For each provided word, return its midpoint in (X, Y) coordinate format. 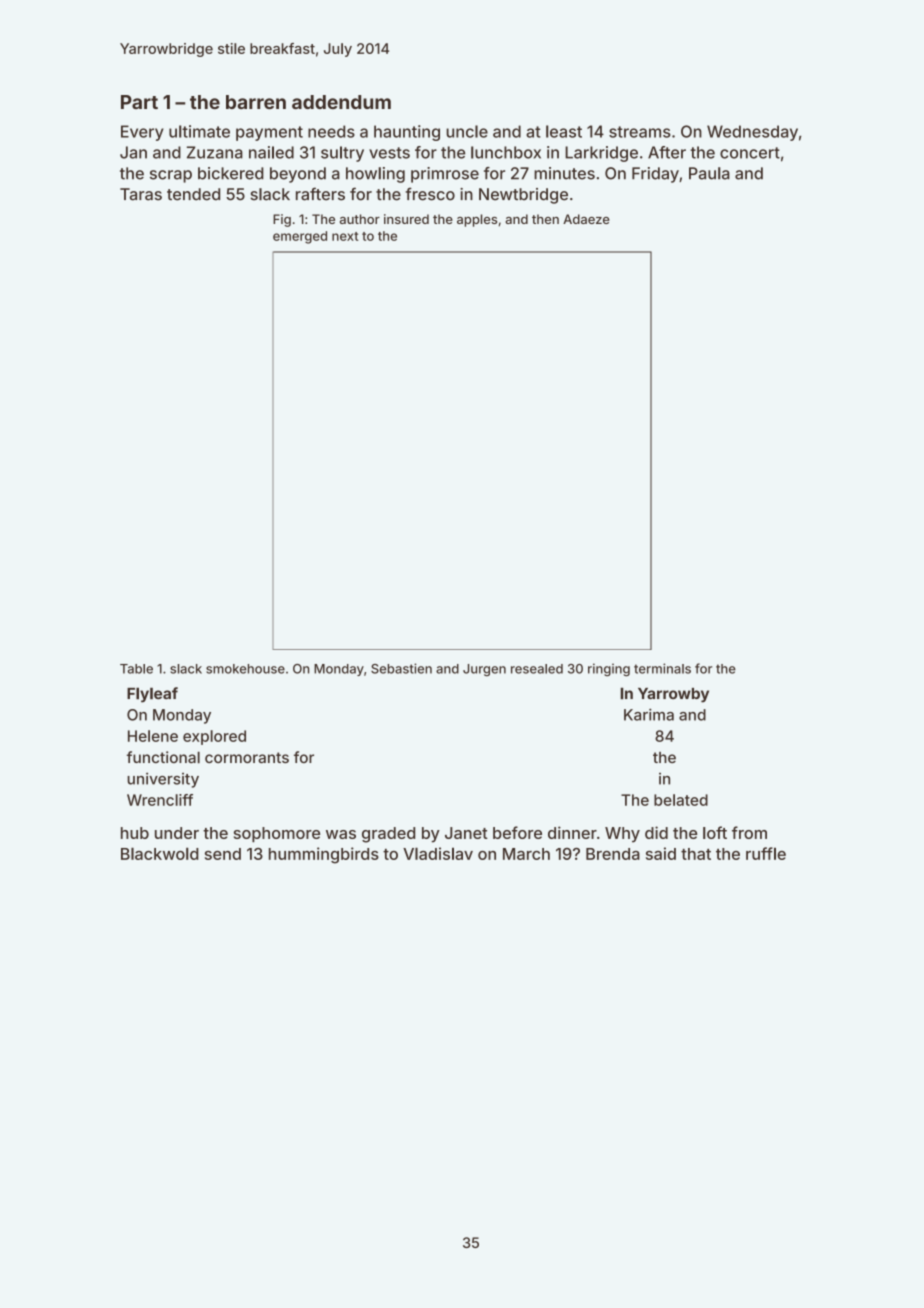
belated (681, 800)
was (341, 834)
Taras (141, 194)
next (345, 236)
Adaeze (586, 219)
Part (139, 102)
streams (640, 132)
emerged (300, 237)
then (545, 219)
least (564, 131)
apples (477, 220)
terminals (662, 668)
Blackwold (160, 854)
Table (136, 669)
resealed (537, 669)
